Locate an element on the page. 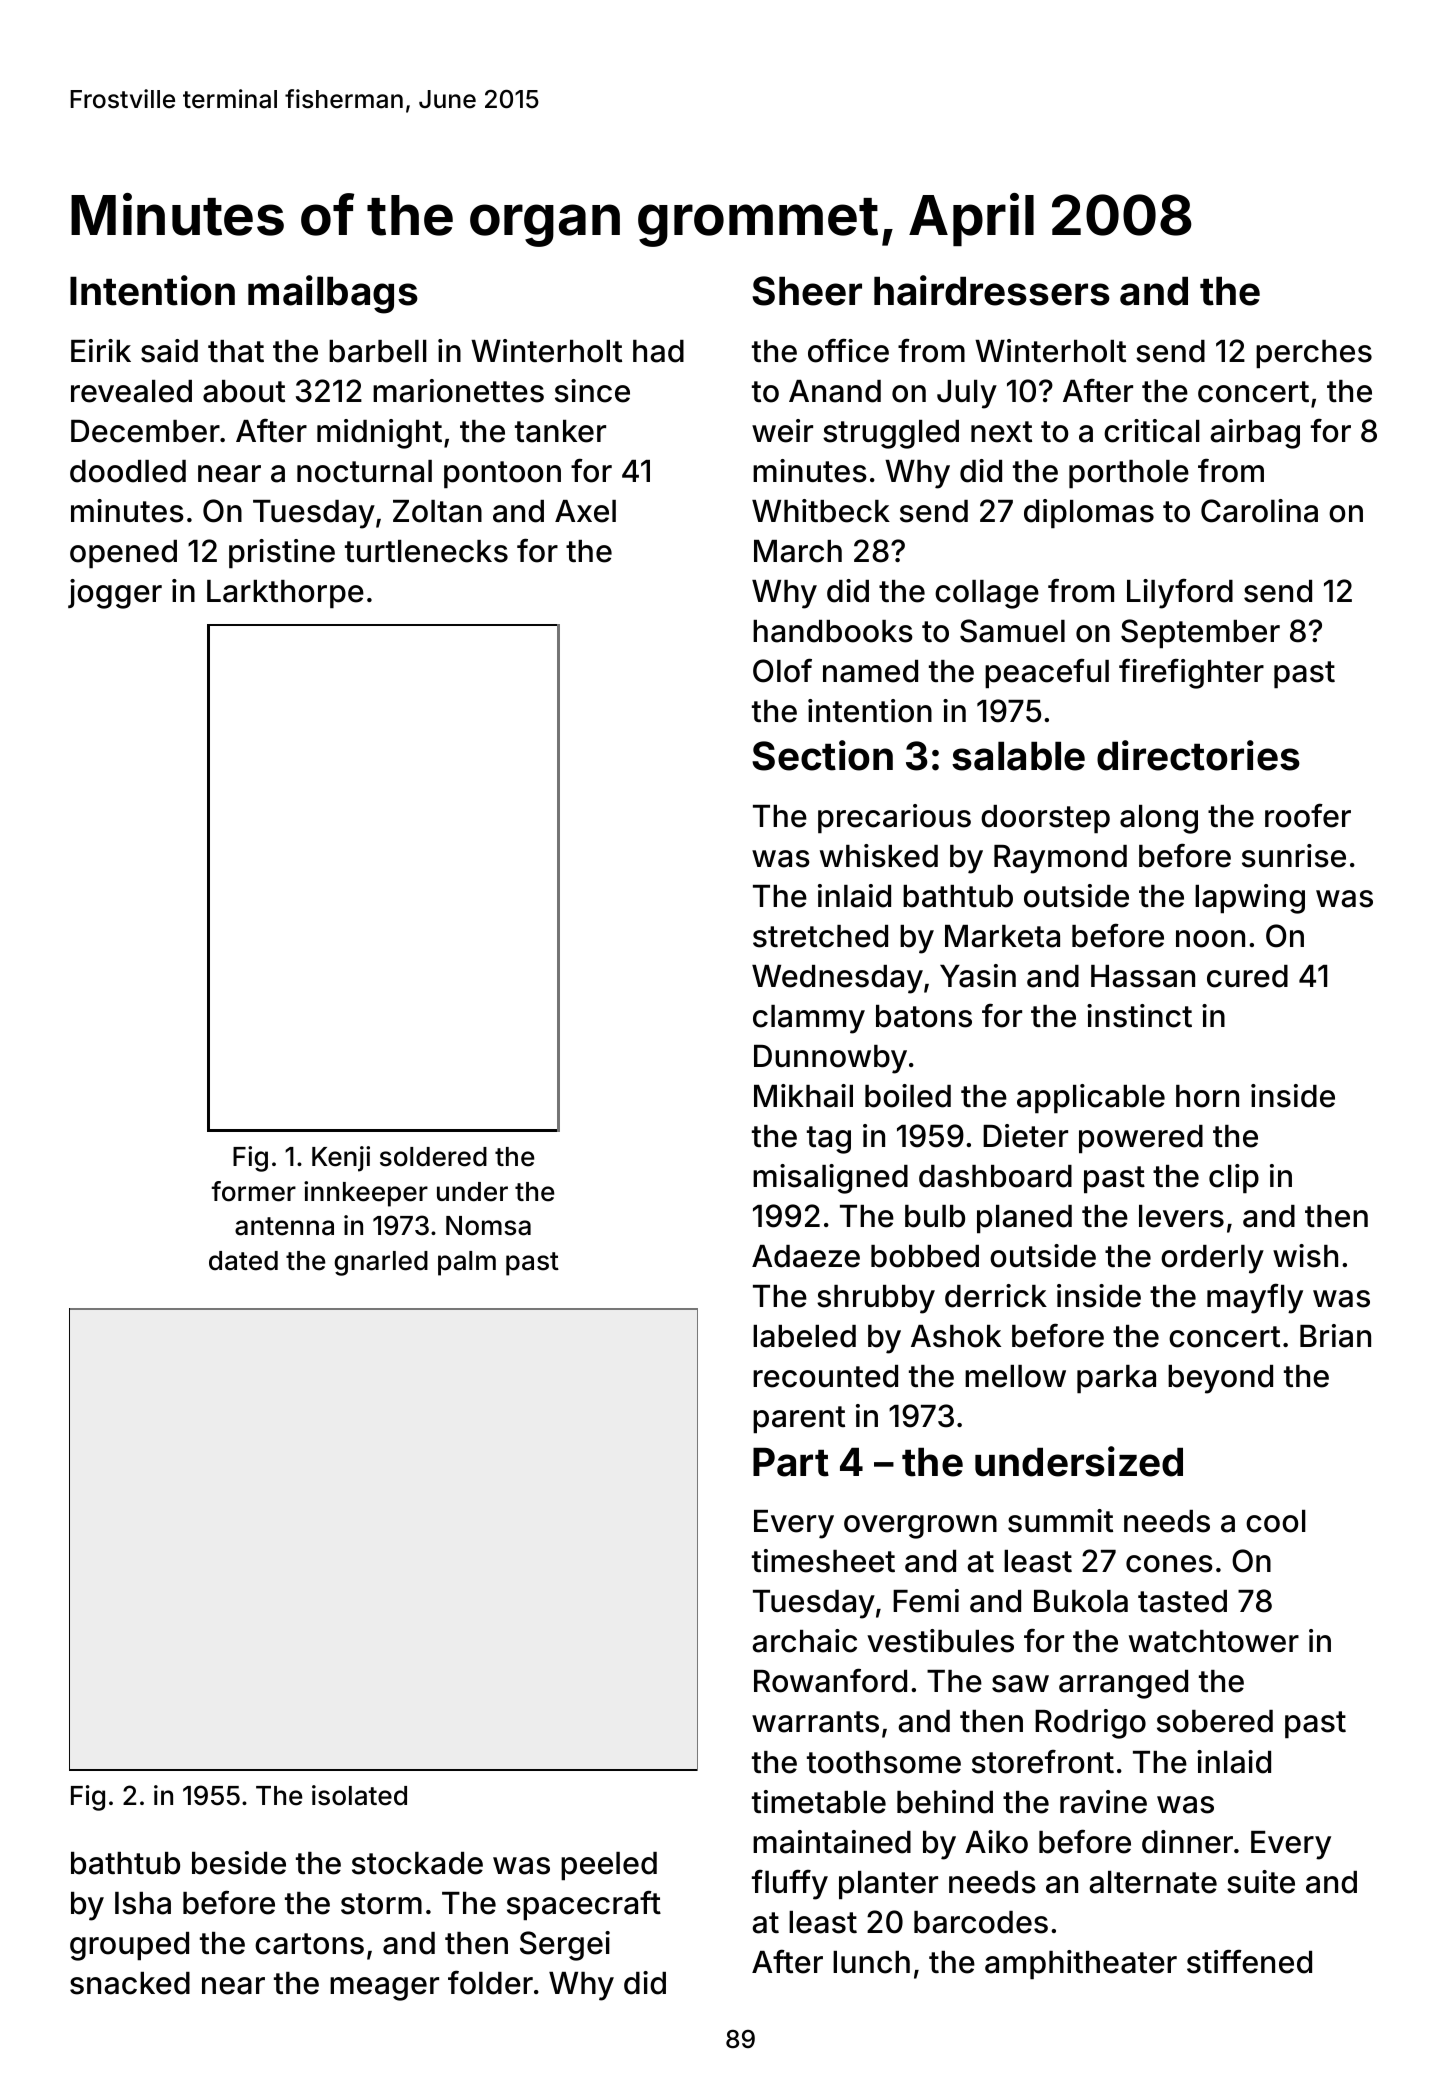 The height and width of the page is (2100, 1450). perches is located at coordinates (1314, 354).
